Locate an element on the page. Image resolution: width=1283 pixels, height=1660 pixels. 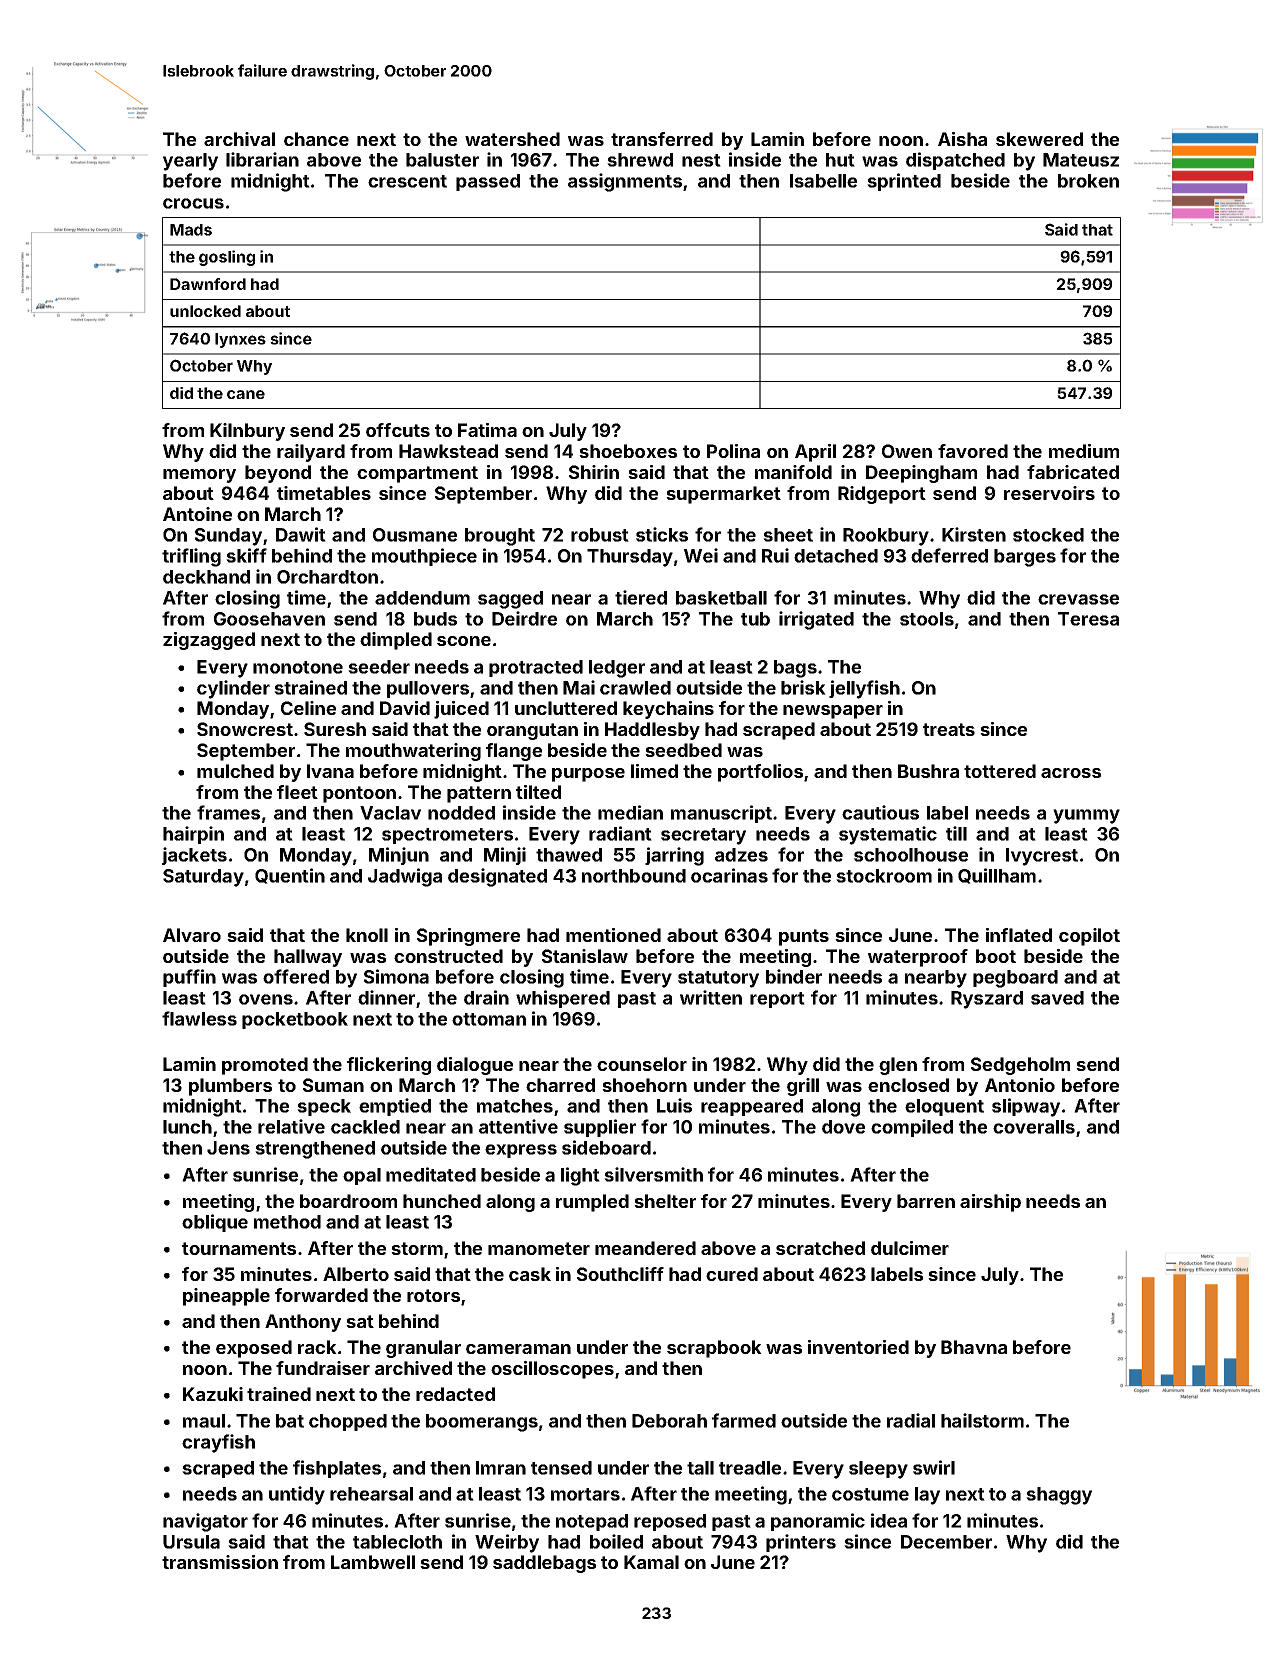
Bushra is located at coordinates (928, 771).
